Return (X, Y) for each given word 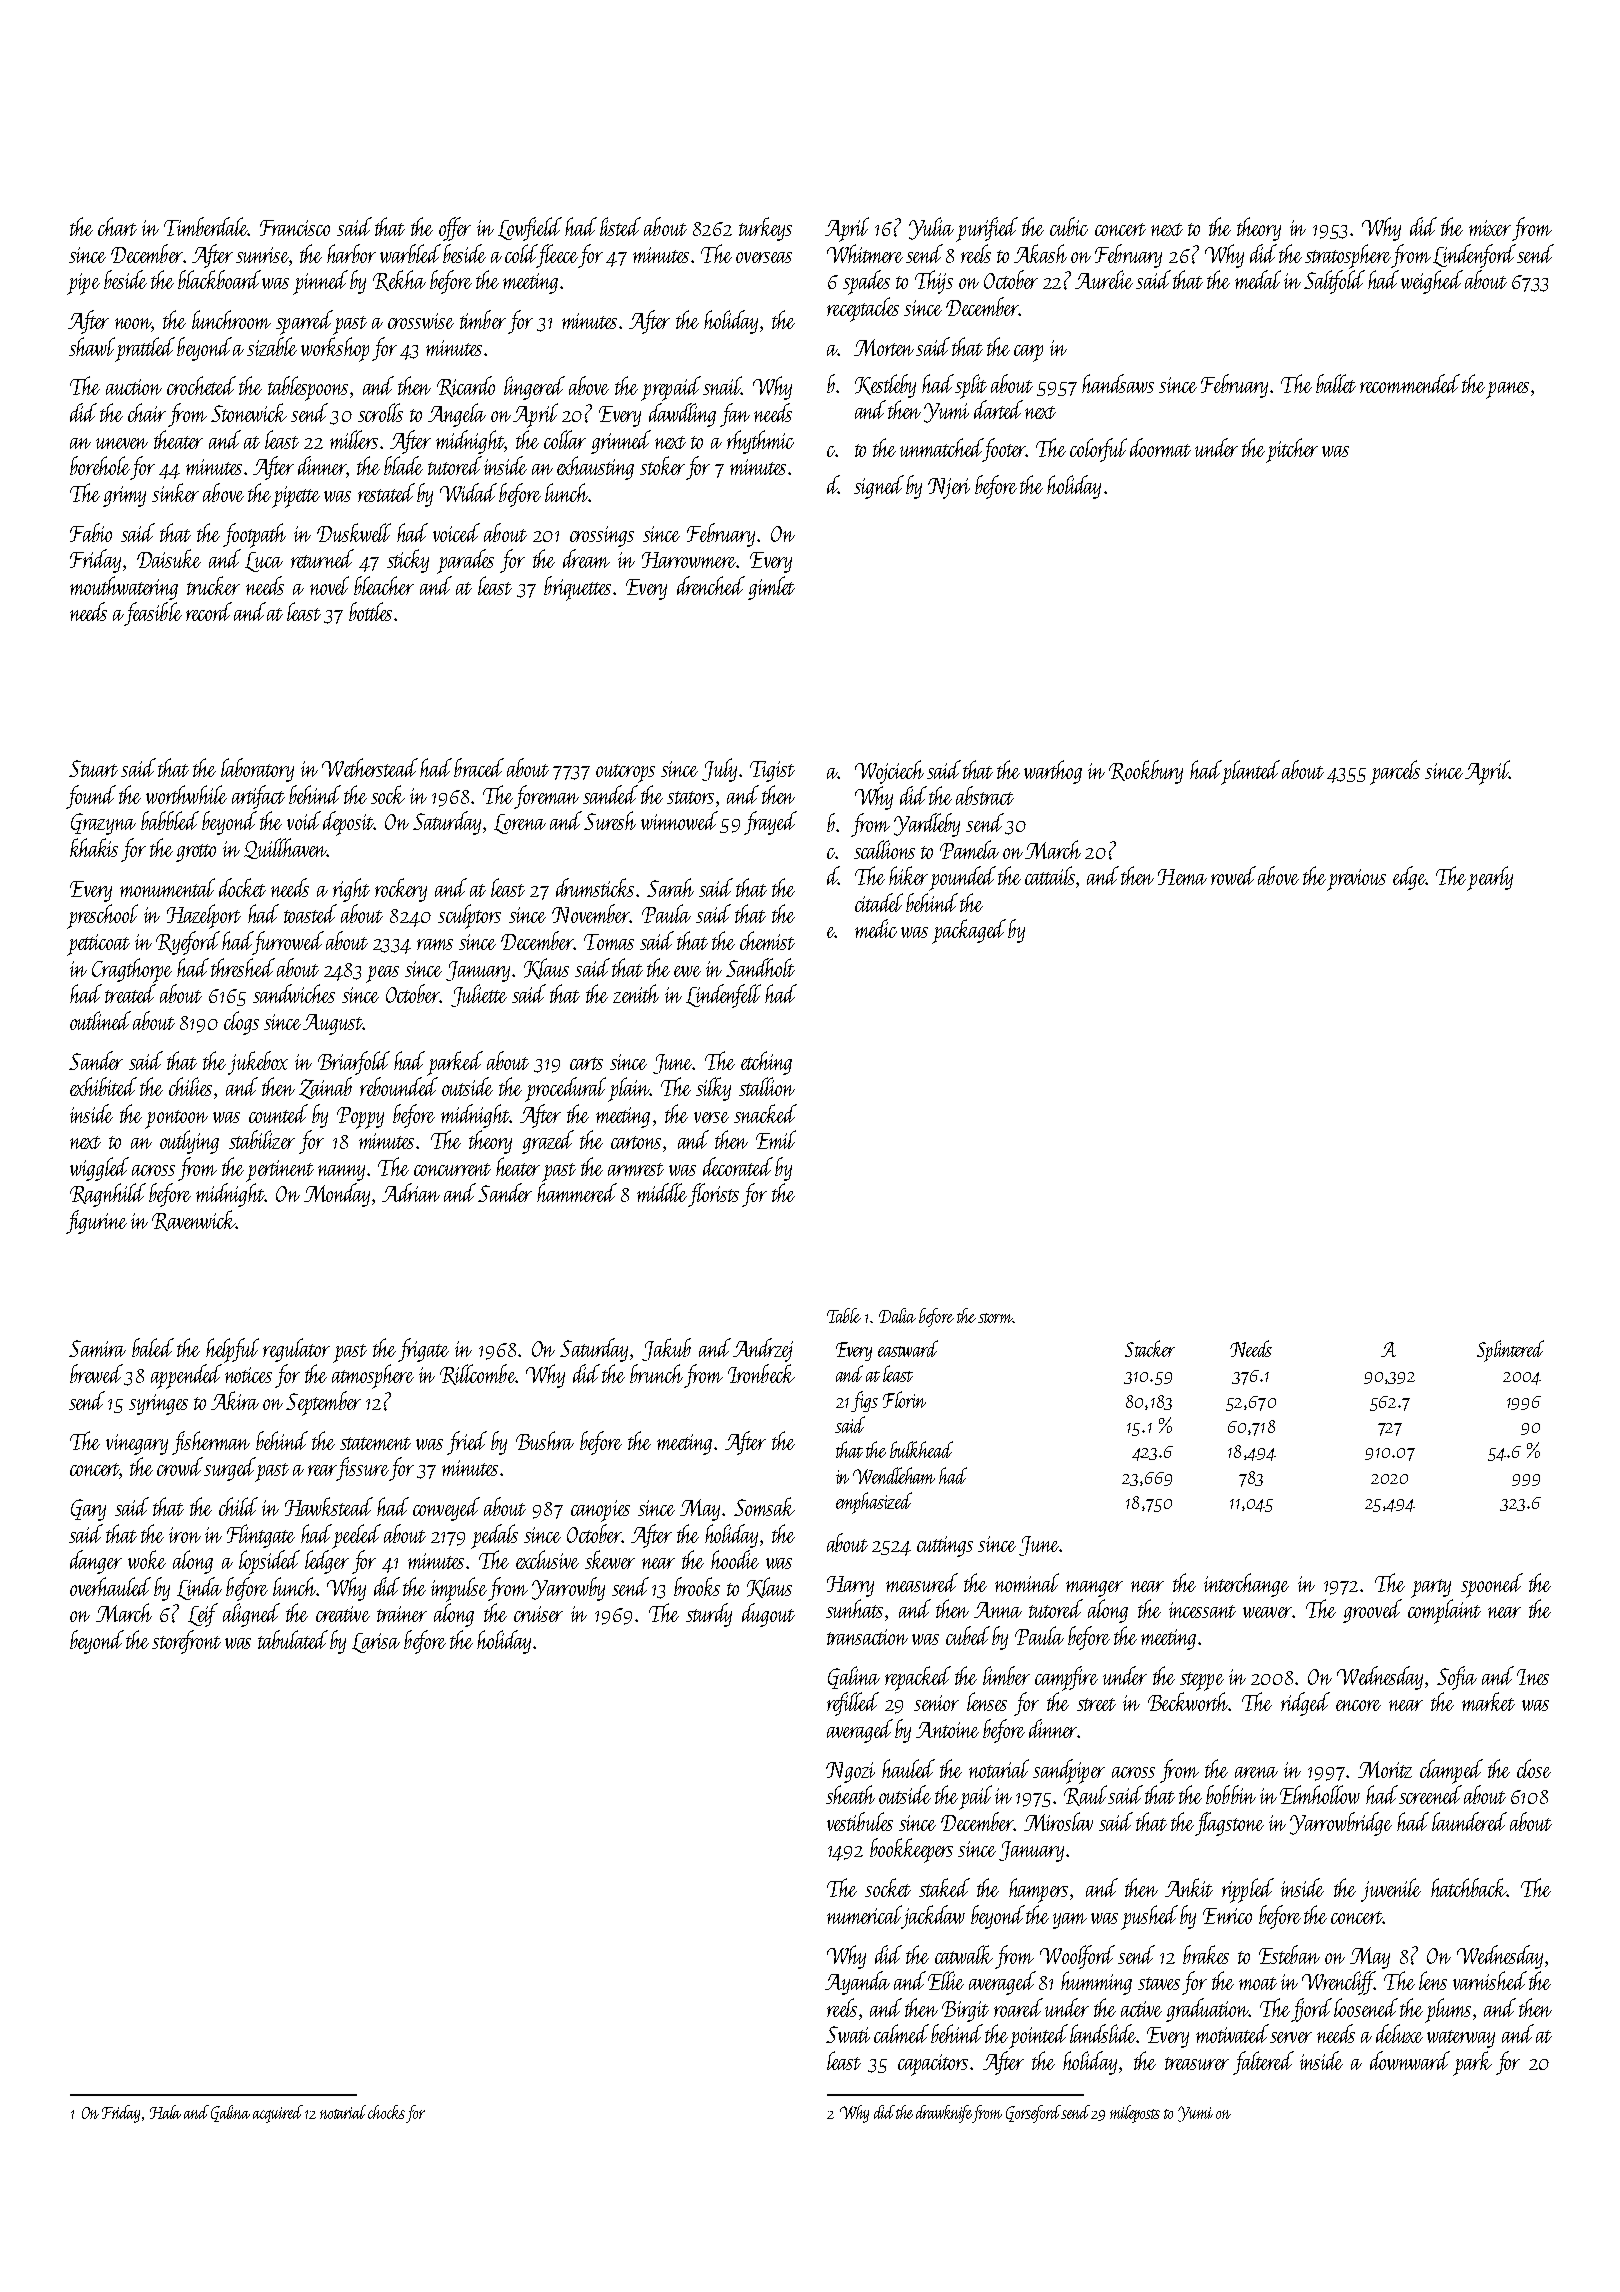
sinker (175, 492)
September (323, 1403)
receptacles (863, 309)
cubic (1069, 226)
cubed (968, 1635)
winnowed (679, 820)
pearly (1490, 878)
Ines (1533, 1677)
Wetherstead (370, 767)
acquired (278, 2114)
